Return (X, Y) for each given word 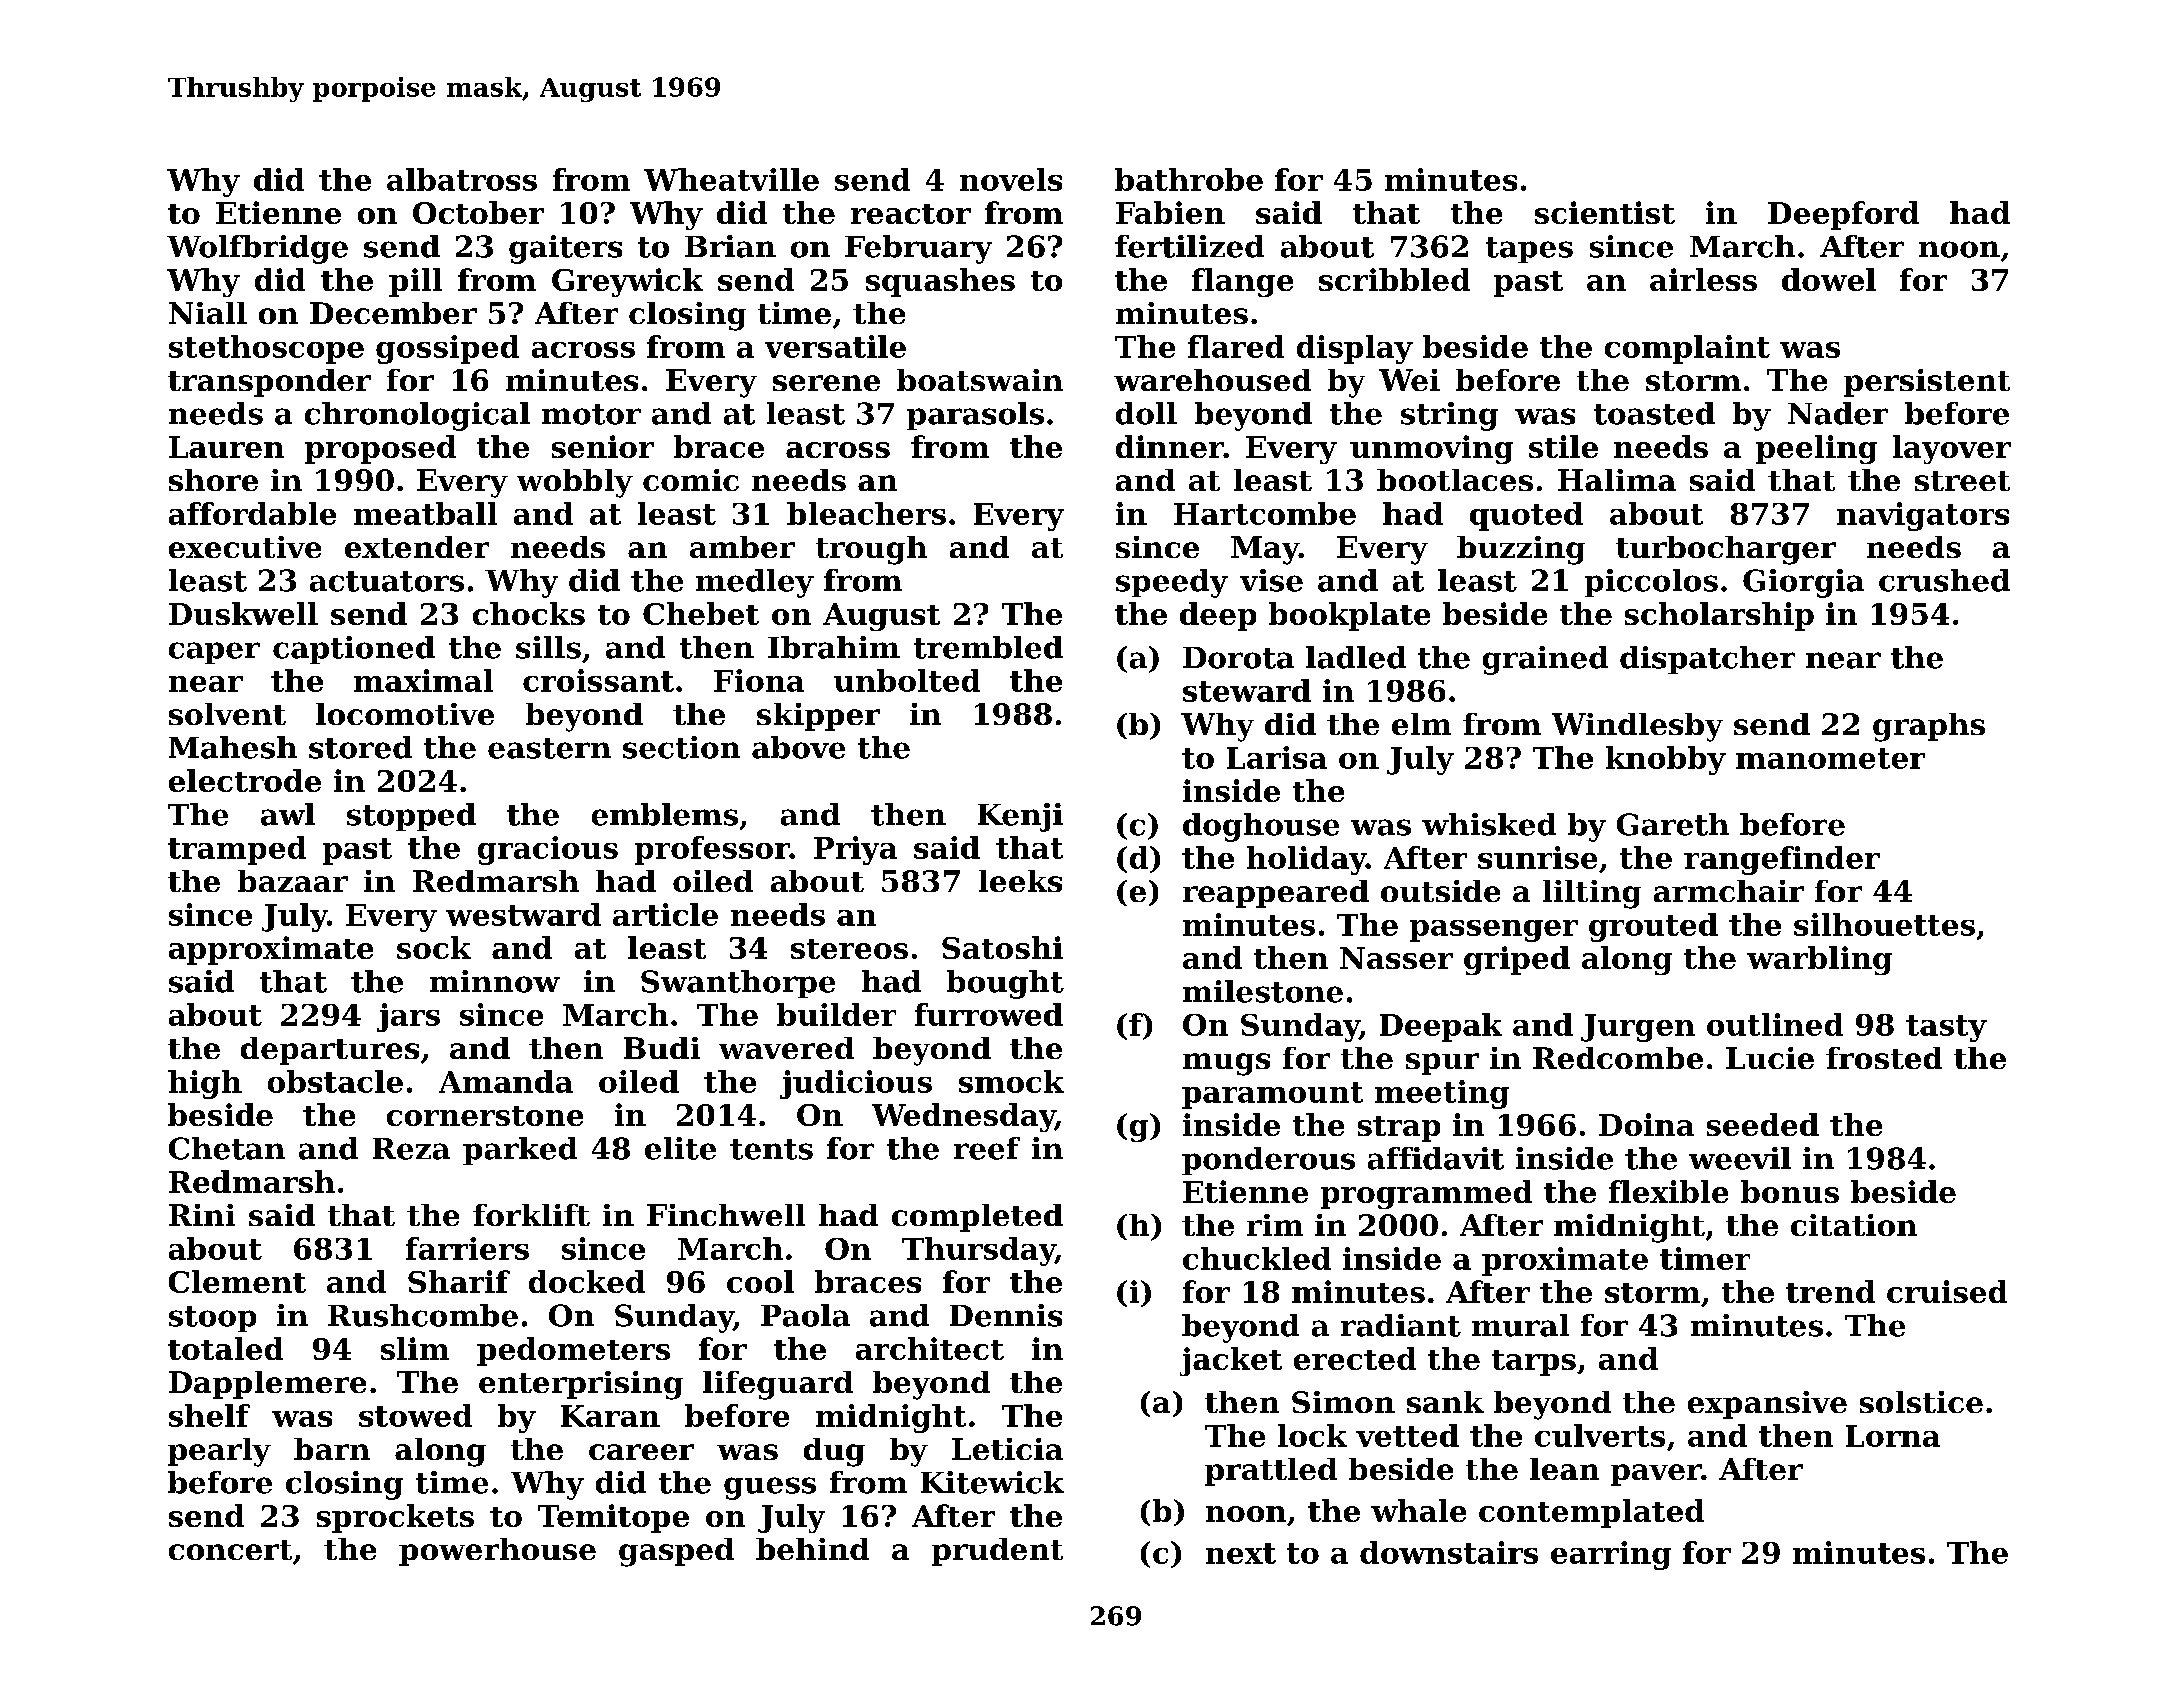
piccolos (1651, 583)
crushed (1944, 580)
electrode (245, 780)
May (1265, 550)
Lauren (226, 447)
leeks (1020, 881)
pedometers (573, 1351)
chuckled (1257, 1258)
